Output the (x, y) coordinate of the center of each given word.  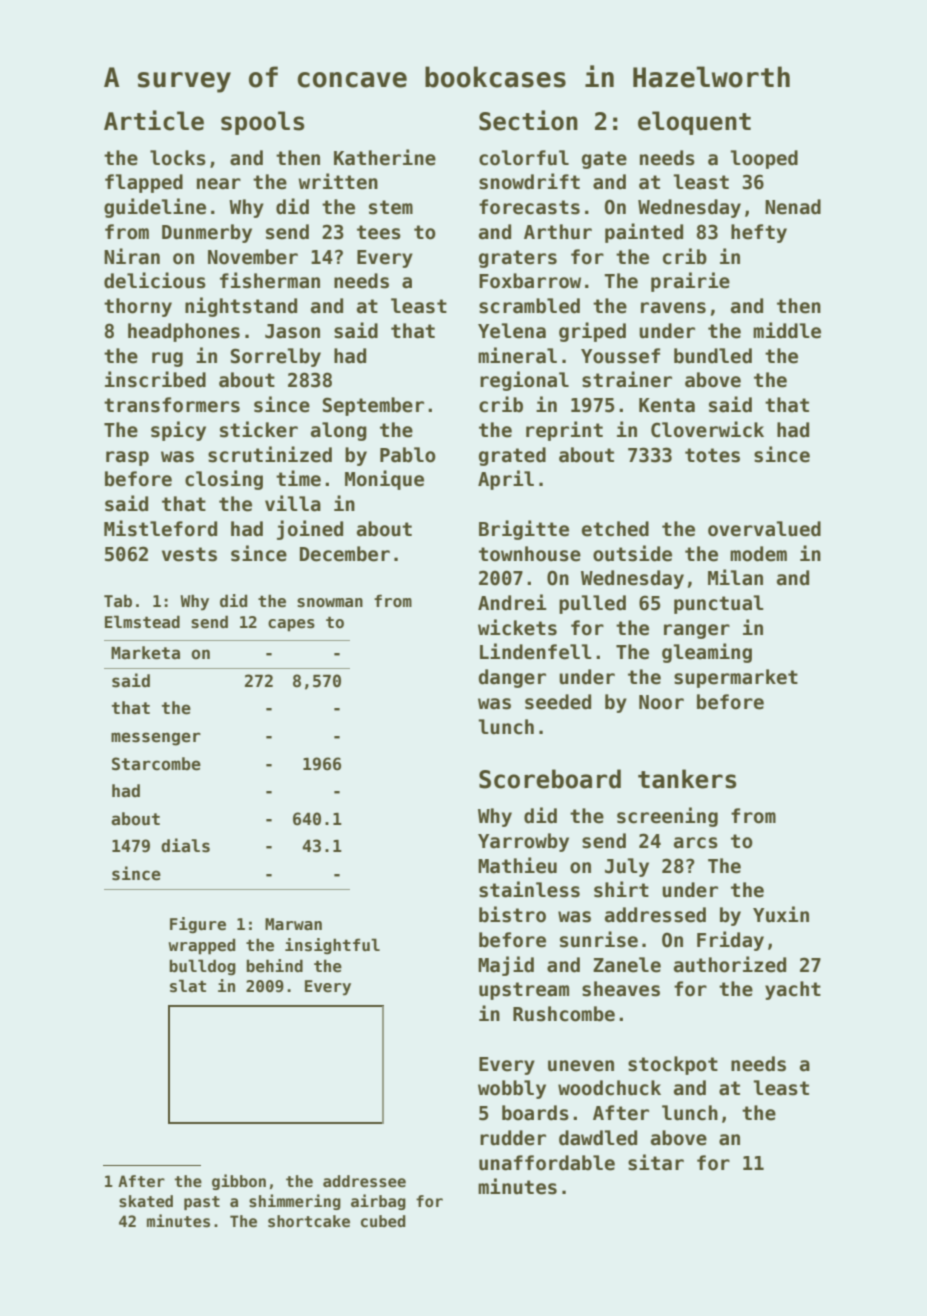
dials (185, 845)
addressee (364, 1181)
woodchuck (609, 1088)
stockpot (673, 1065)
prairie (690, 282)
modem (758, 554)
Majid (506, 966)
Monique (384, 480)
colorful (524, 158)
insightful (332, 946)
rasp (127, 458)
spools (262, 123)
